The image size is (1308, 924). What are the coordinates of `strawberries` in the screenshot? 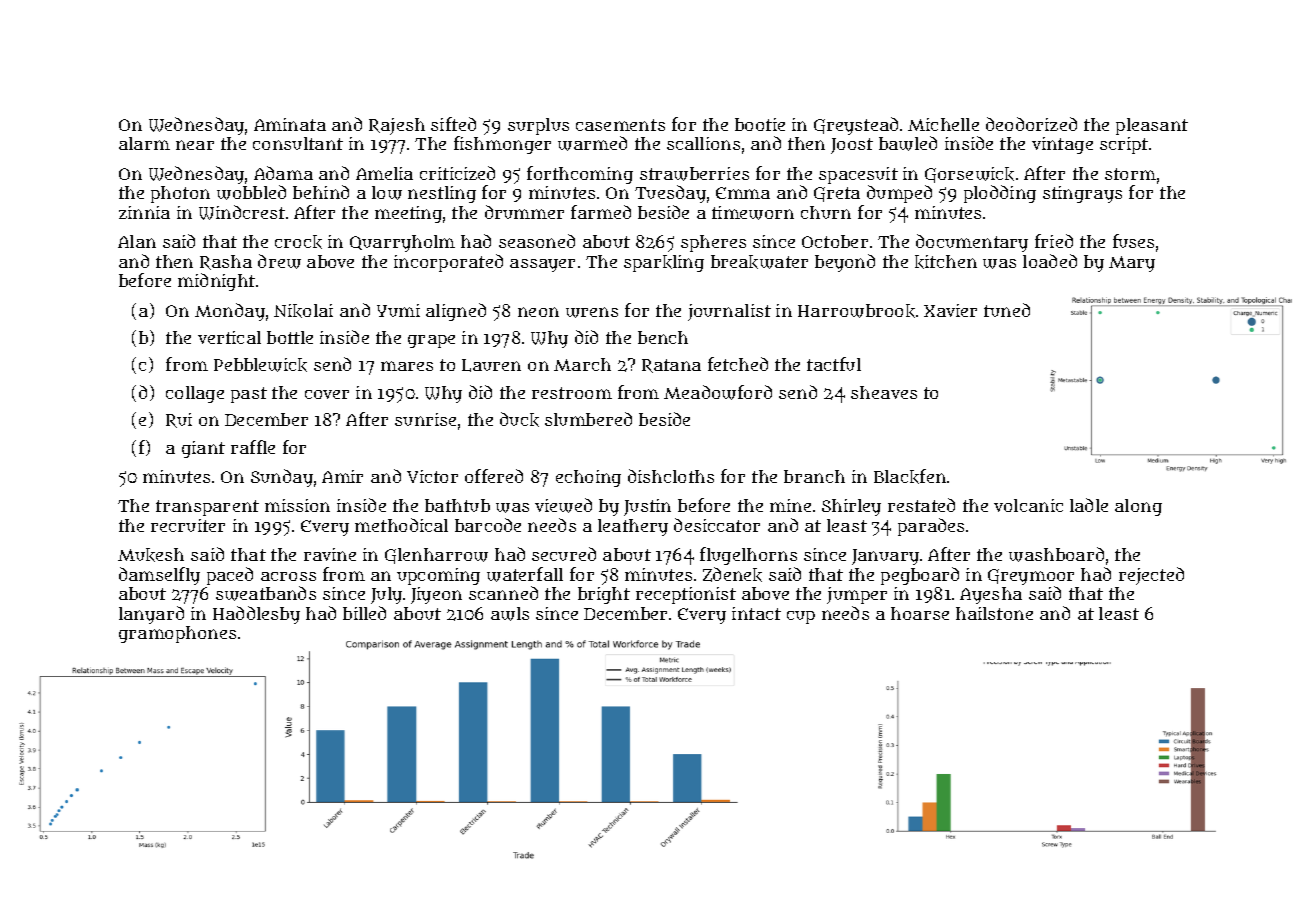 It's located at (694, 174).
